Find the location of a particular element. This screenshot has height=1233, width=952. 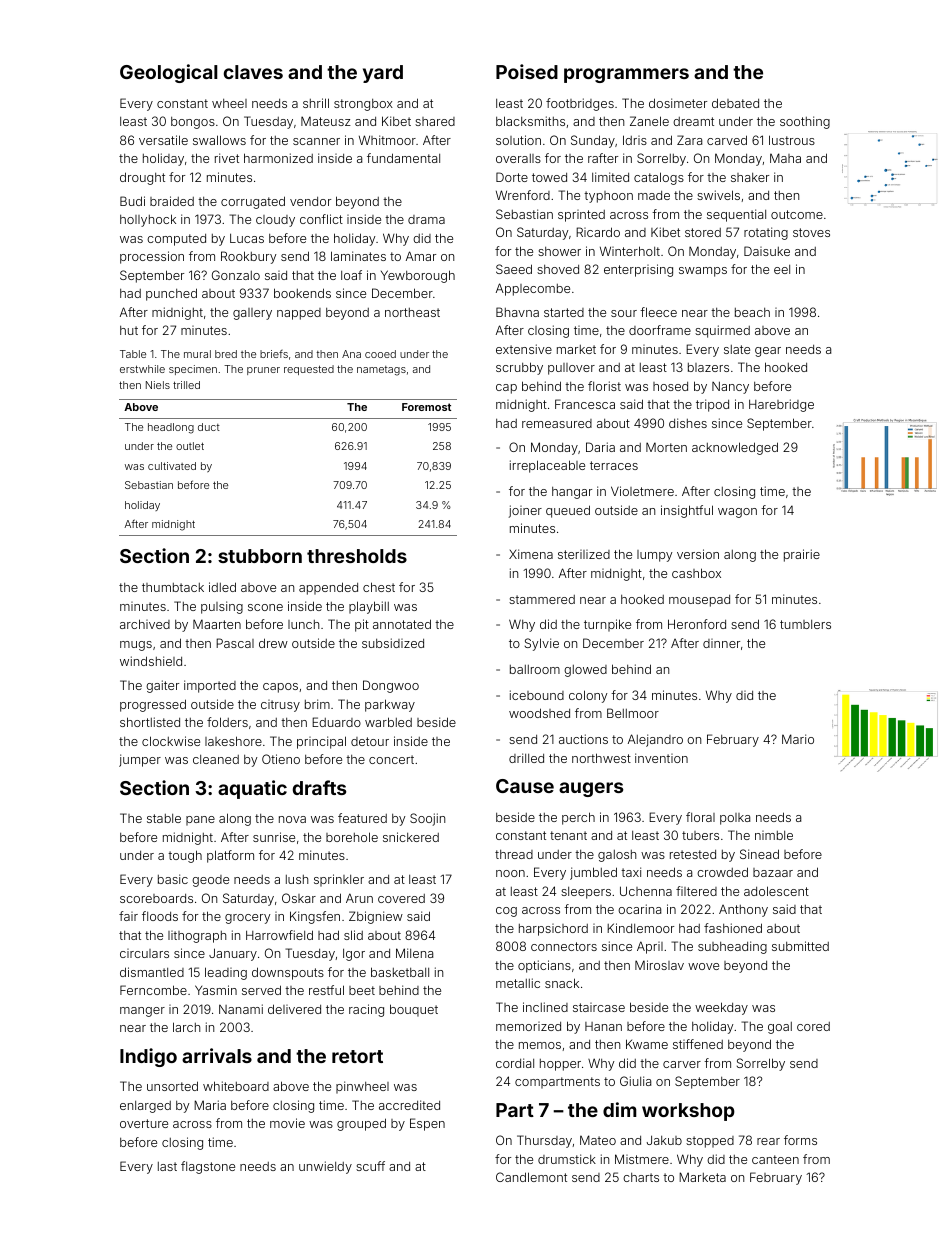

stubborn is located at coordinates (260, 556).
